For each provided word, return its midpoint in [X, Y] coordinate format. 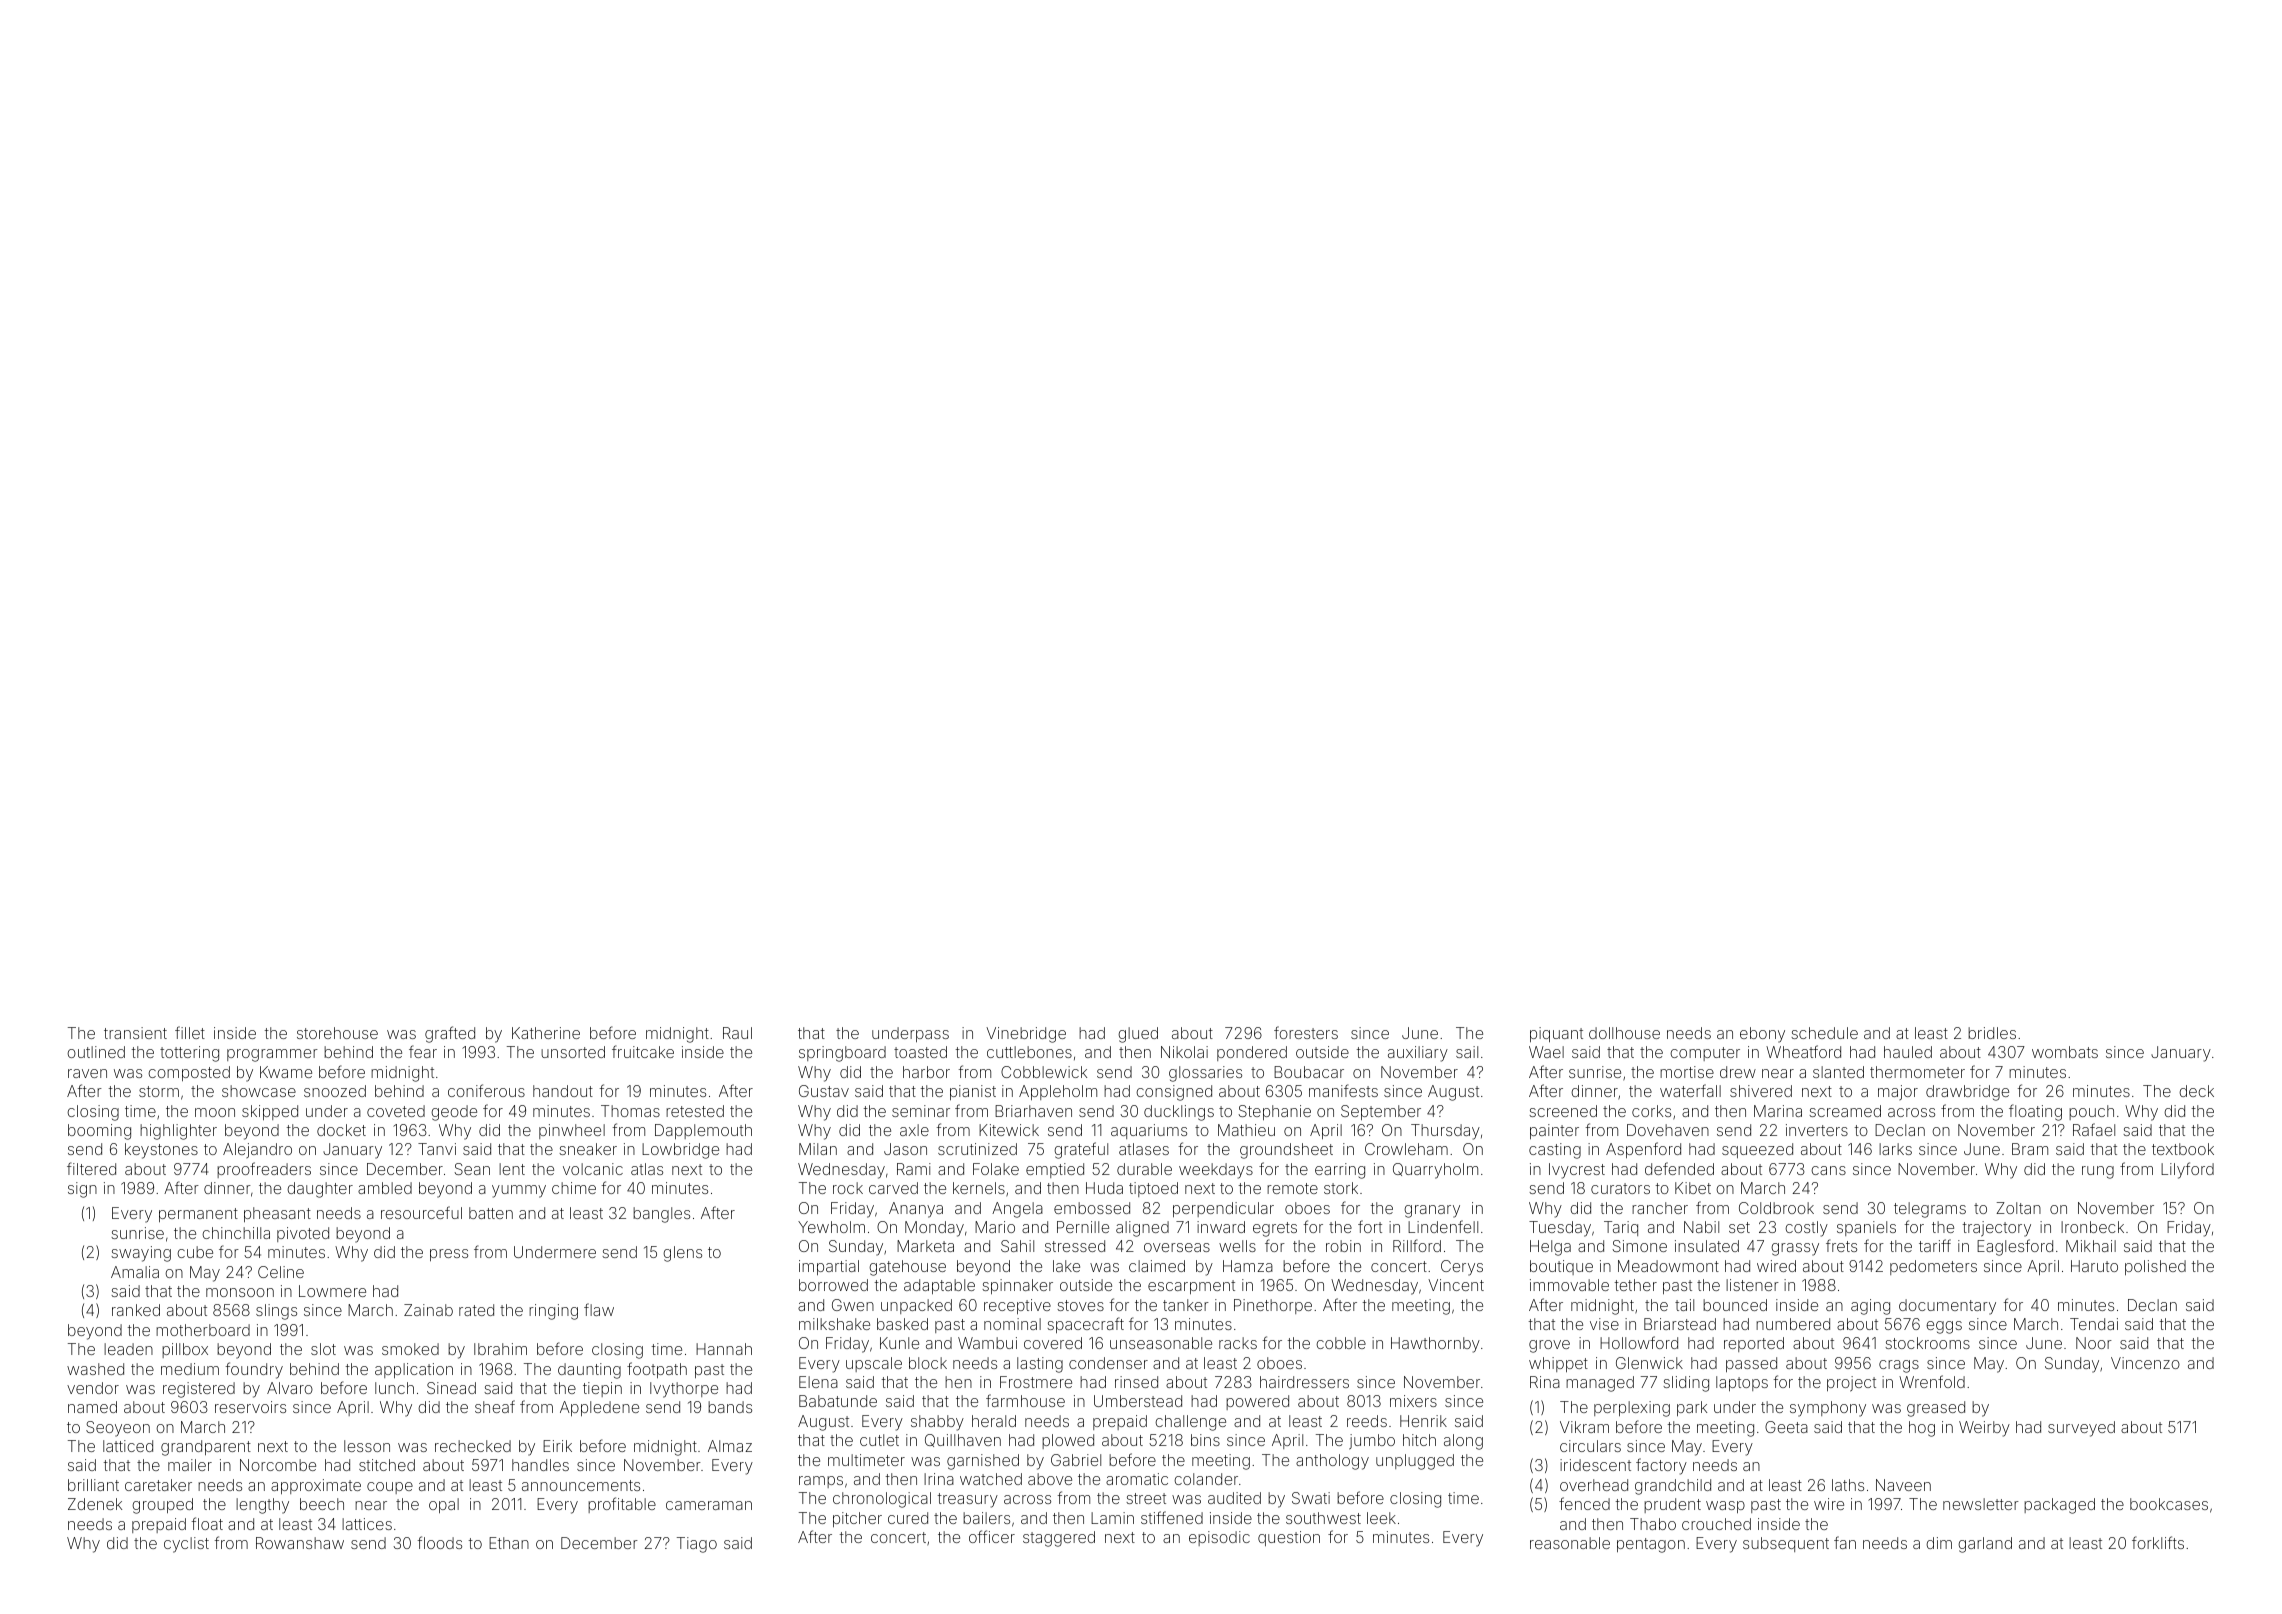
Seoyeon [118, 1429]
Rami [914, 1169]
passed [1751, 1364]
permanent [198, 1215]
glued [1138, 1035]
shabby [937, 1423]
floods [439, 1542]
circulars [1590, 1446]
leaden [128, 1349]
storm [159, 1091]
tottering [189, 1054]
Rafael [2094, 1129]
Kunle [899, 1343]
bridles [1992, 1033]
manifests [1343, 1090]
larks [1895, 1149]
